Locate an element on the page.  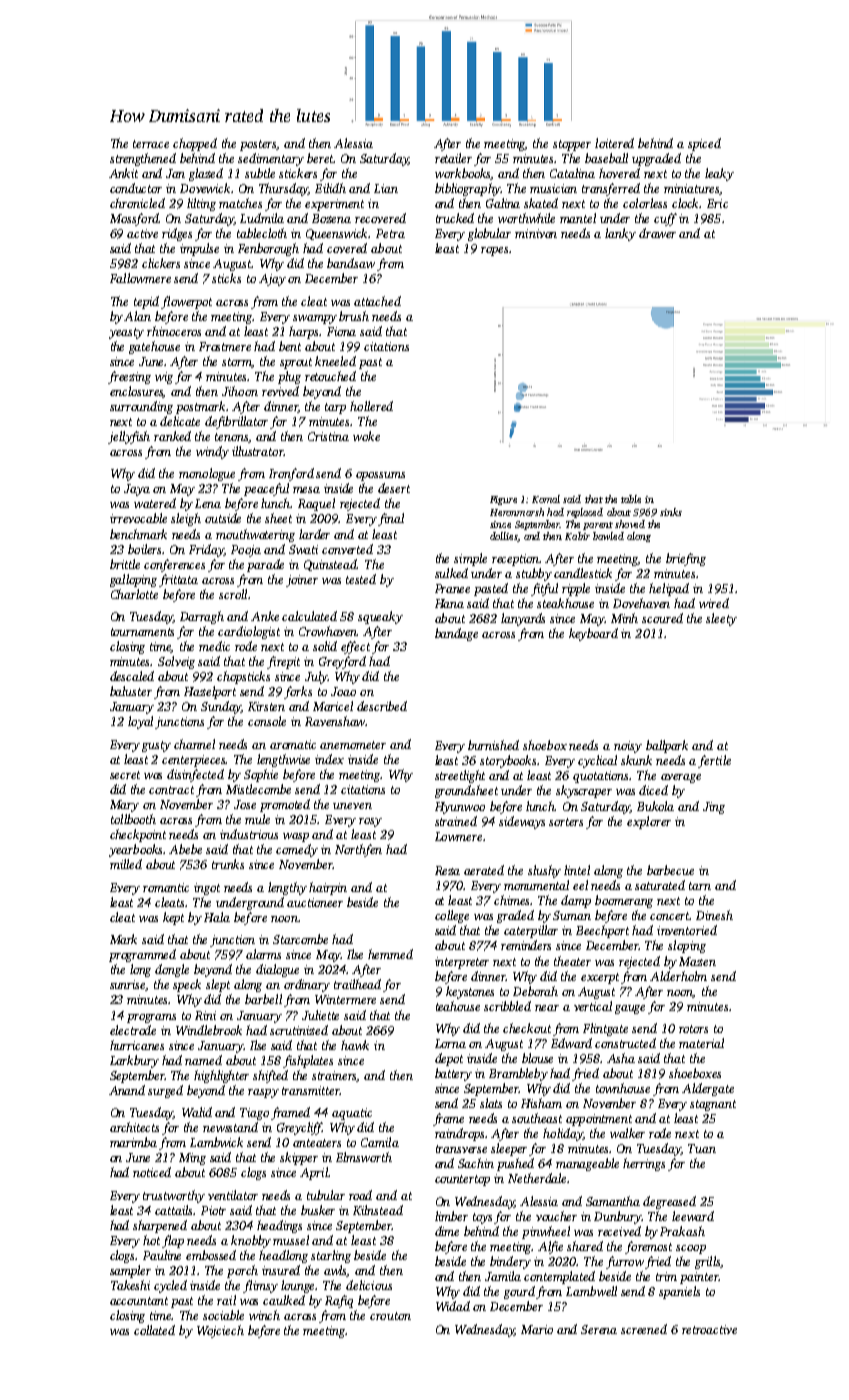
collated is located at coordinates (154, 1330).
